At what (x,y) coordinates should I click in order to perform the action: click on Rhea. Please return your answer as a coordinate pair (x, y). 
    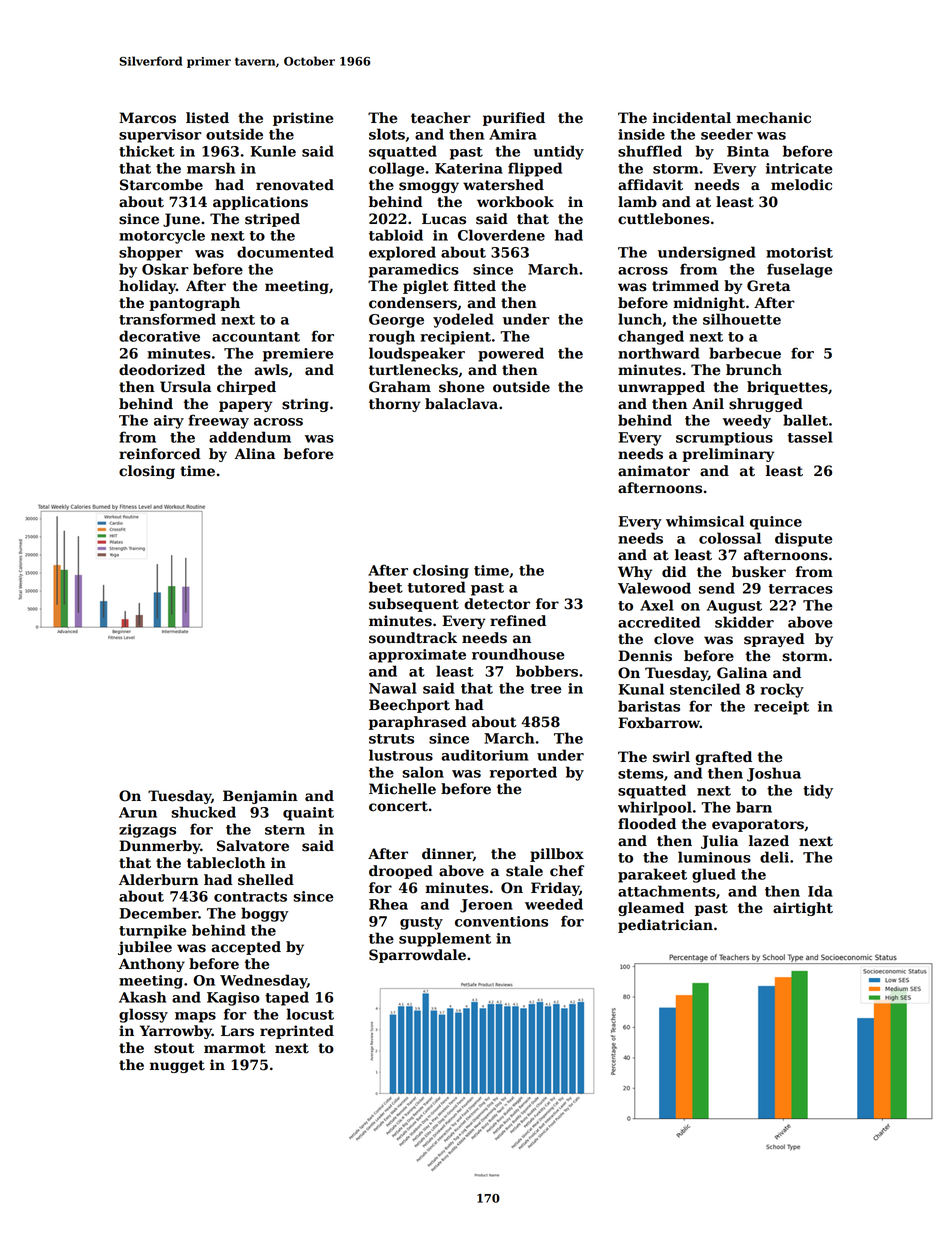
    Looking at the image, I should click on (388, 904).
